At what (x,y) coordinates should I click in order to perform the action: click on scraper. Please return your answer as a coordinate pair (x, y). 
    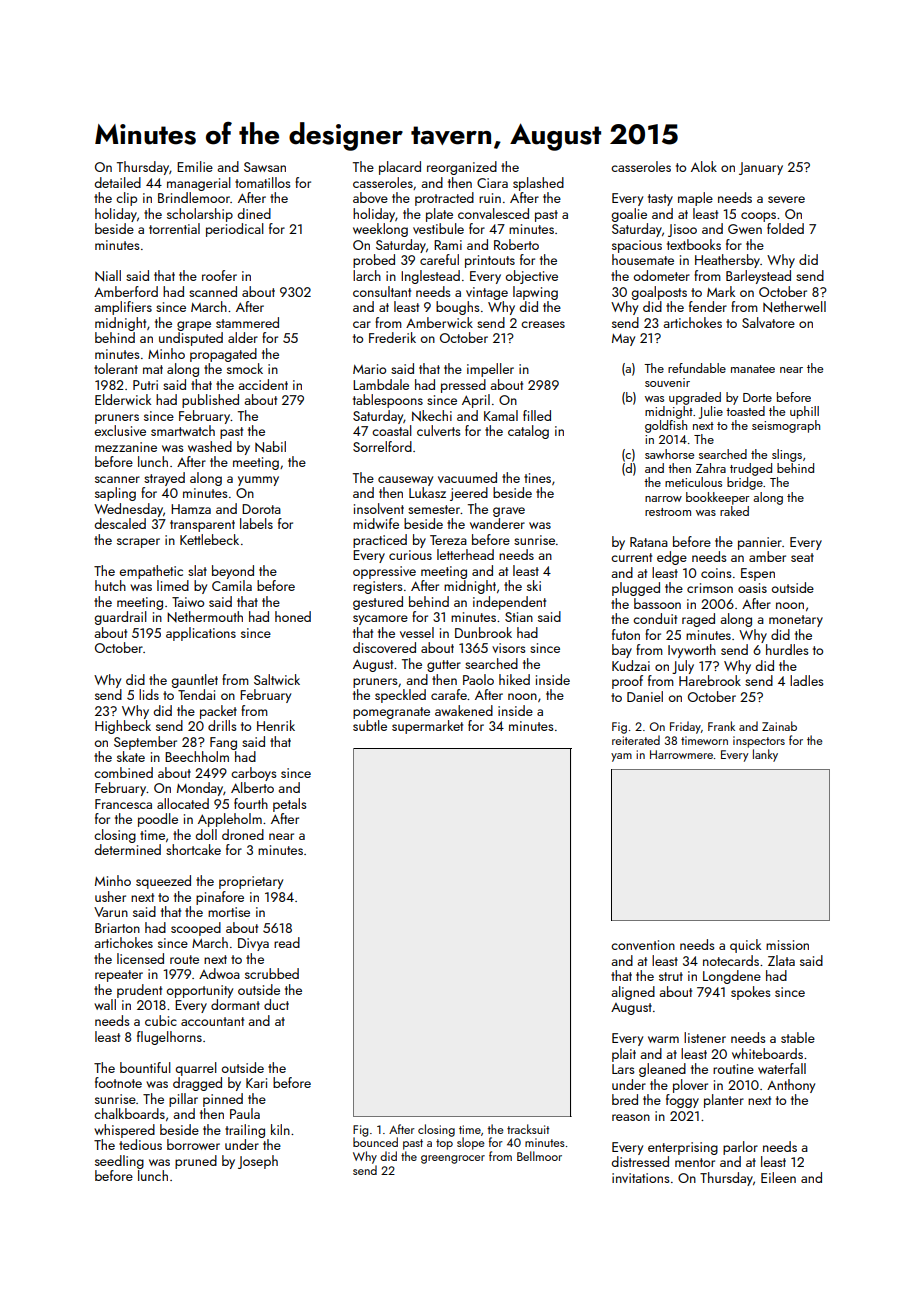
    Looking at the image, I should click on (138, 543).
